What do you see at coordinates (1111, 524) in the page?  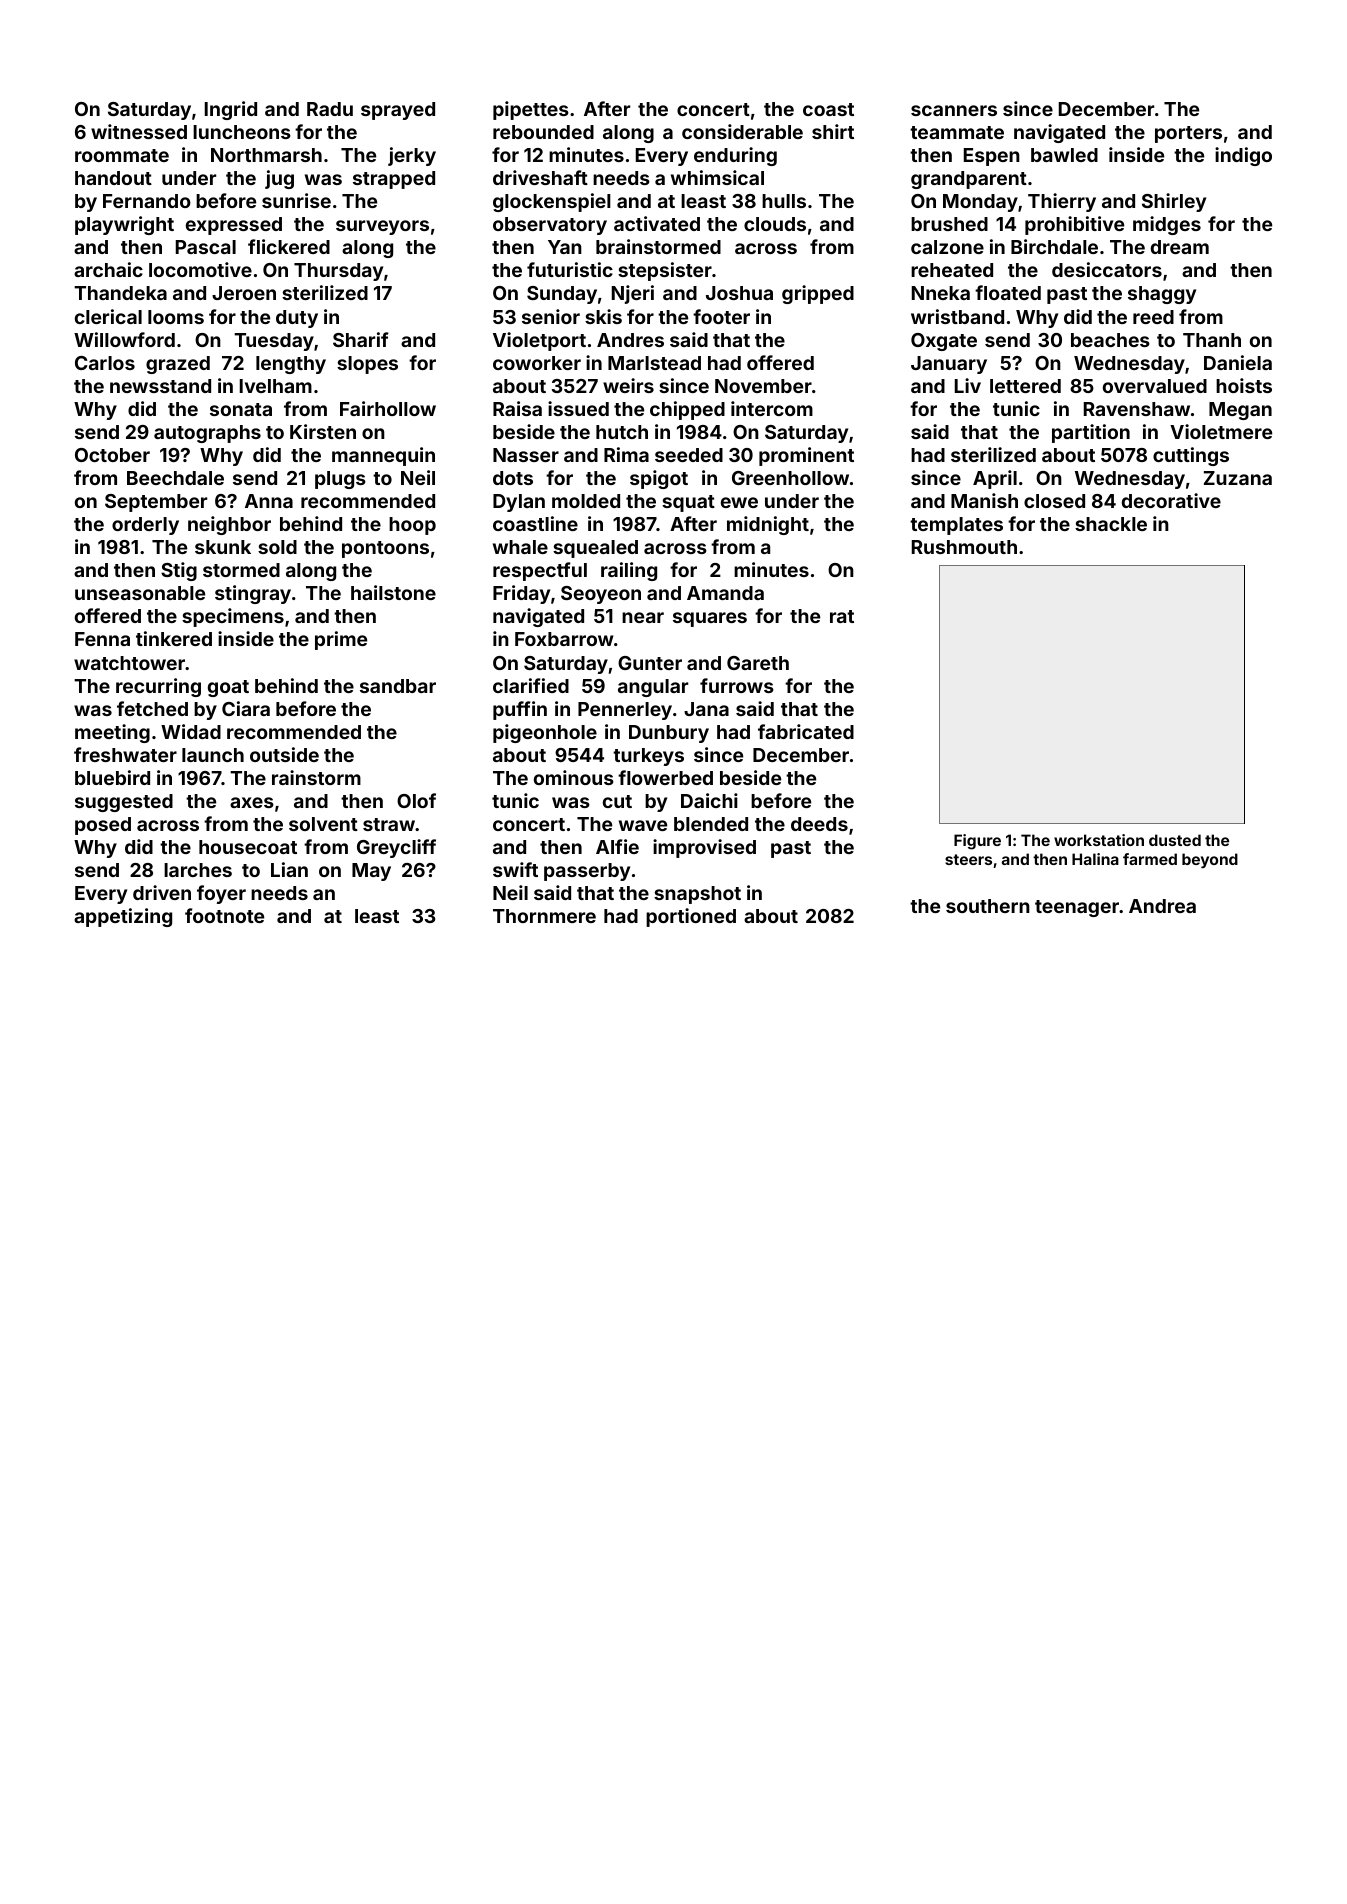 I see `shackle` at bounding box center [1111, 524].
